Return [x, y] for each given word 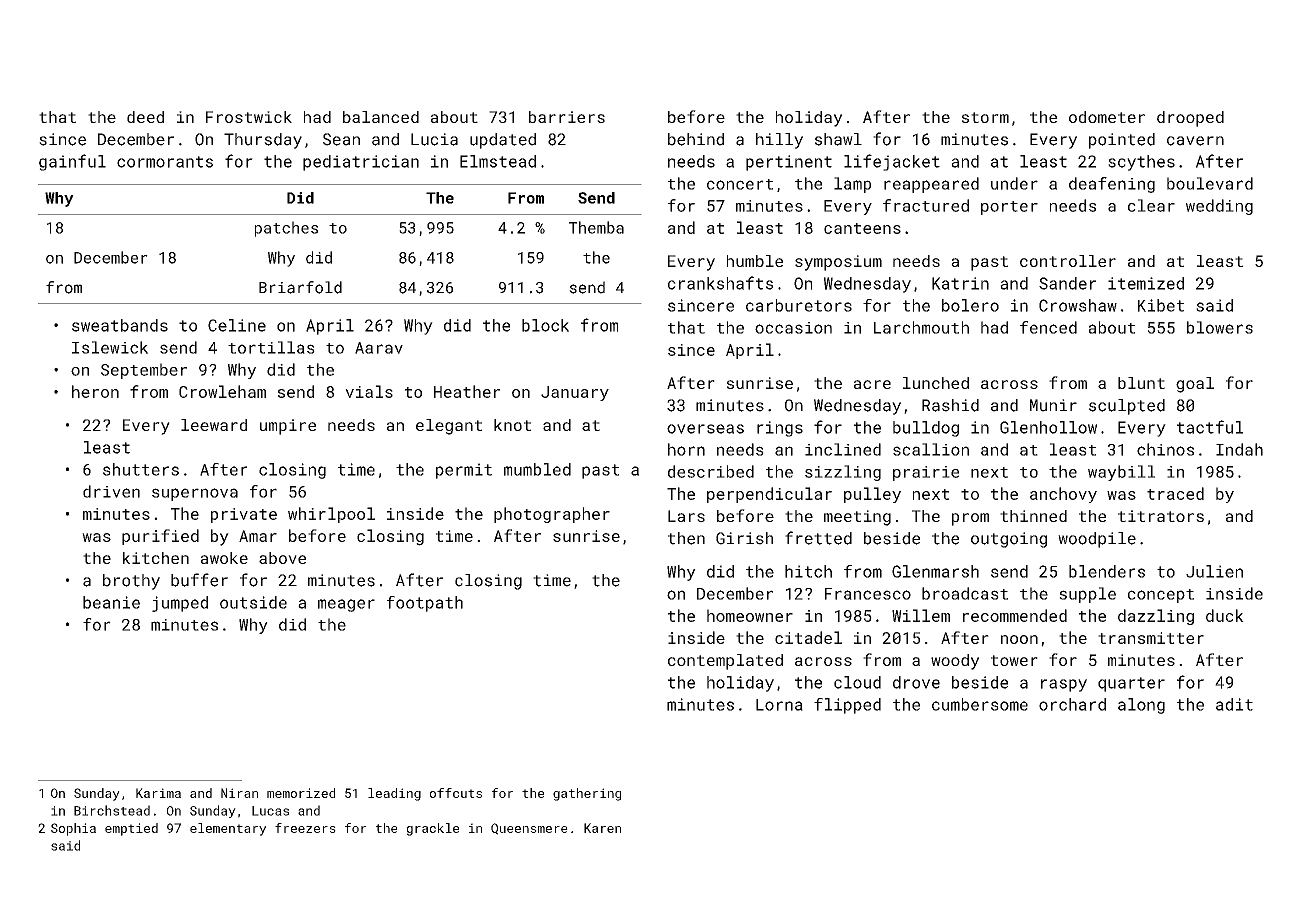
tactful [1210, 427]
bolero [970, 305]
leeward [214, 425]
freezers [305, 828]
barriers [567, 117]
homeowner [750, 615]
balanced [381, 117]
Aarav [379, 348]
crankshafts [720, 283]
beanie [111, 602]
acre [872, 384]
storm [985, 117]
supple [1087, 595]
